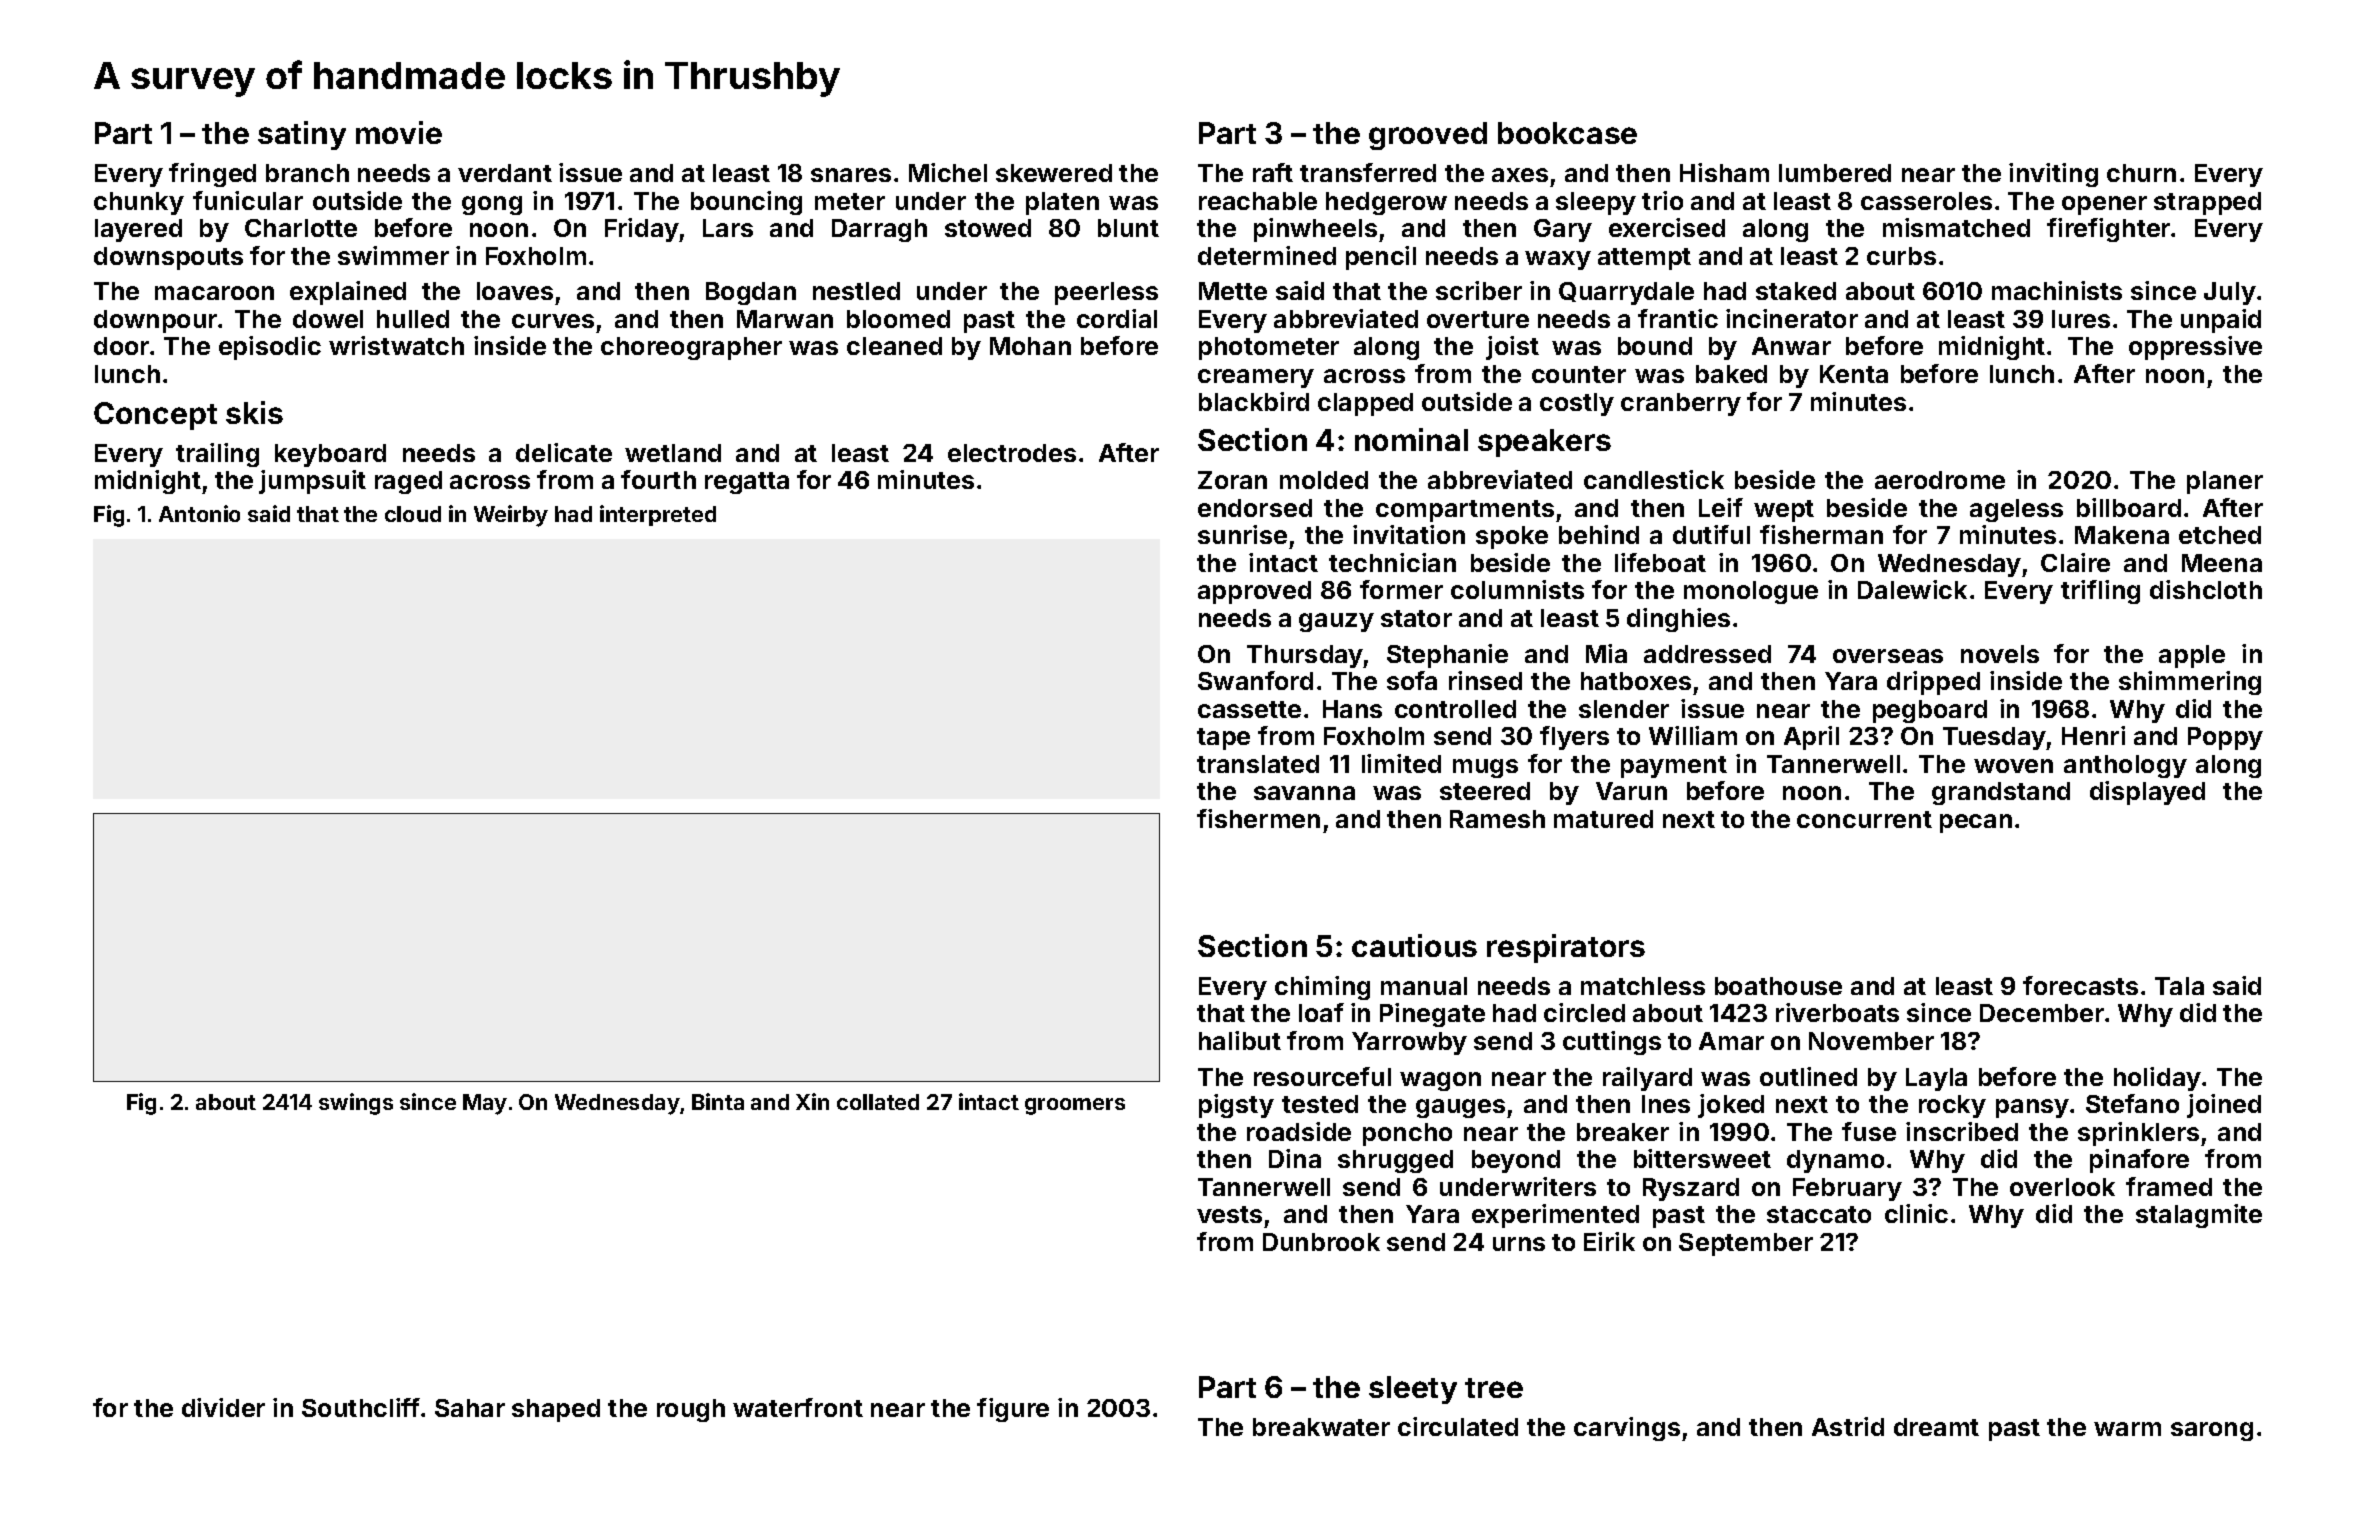 Image resolution: width=2357 pixels, height=1525 pixels. I want to click on holiday, so click(2157, 1079).
